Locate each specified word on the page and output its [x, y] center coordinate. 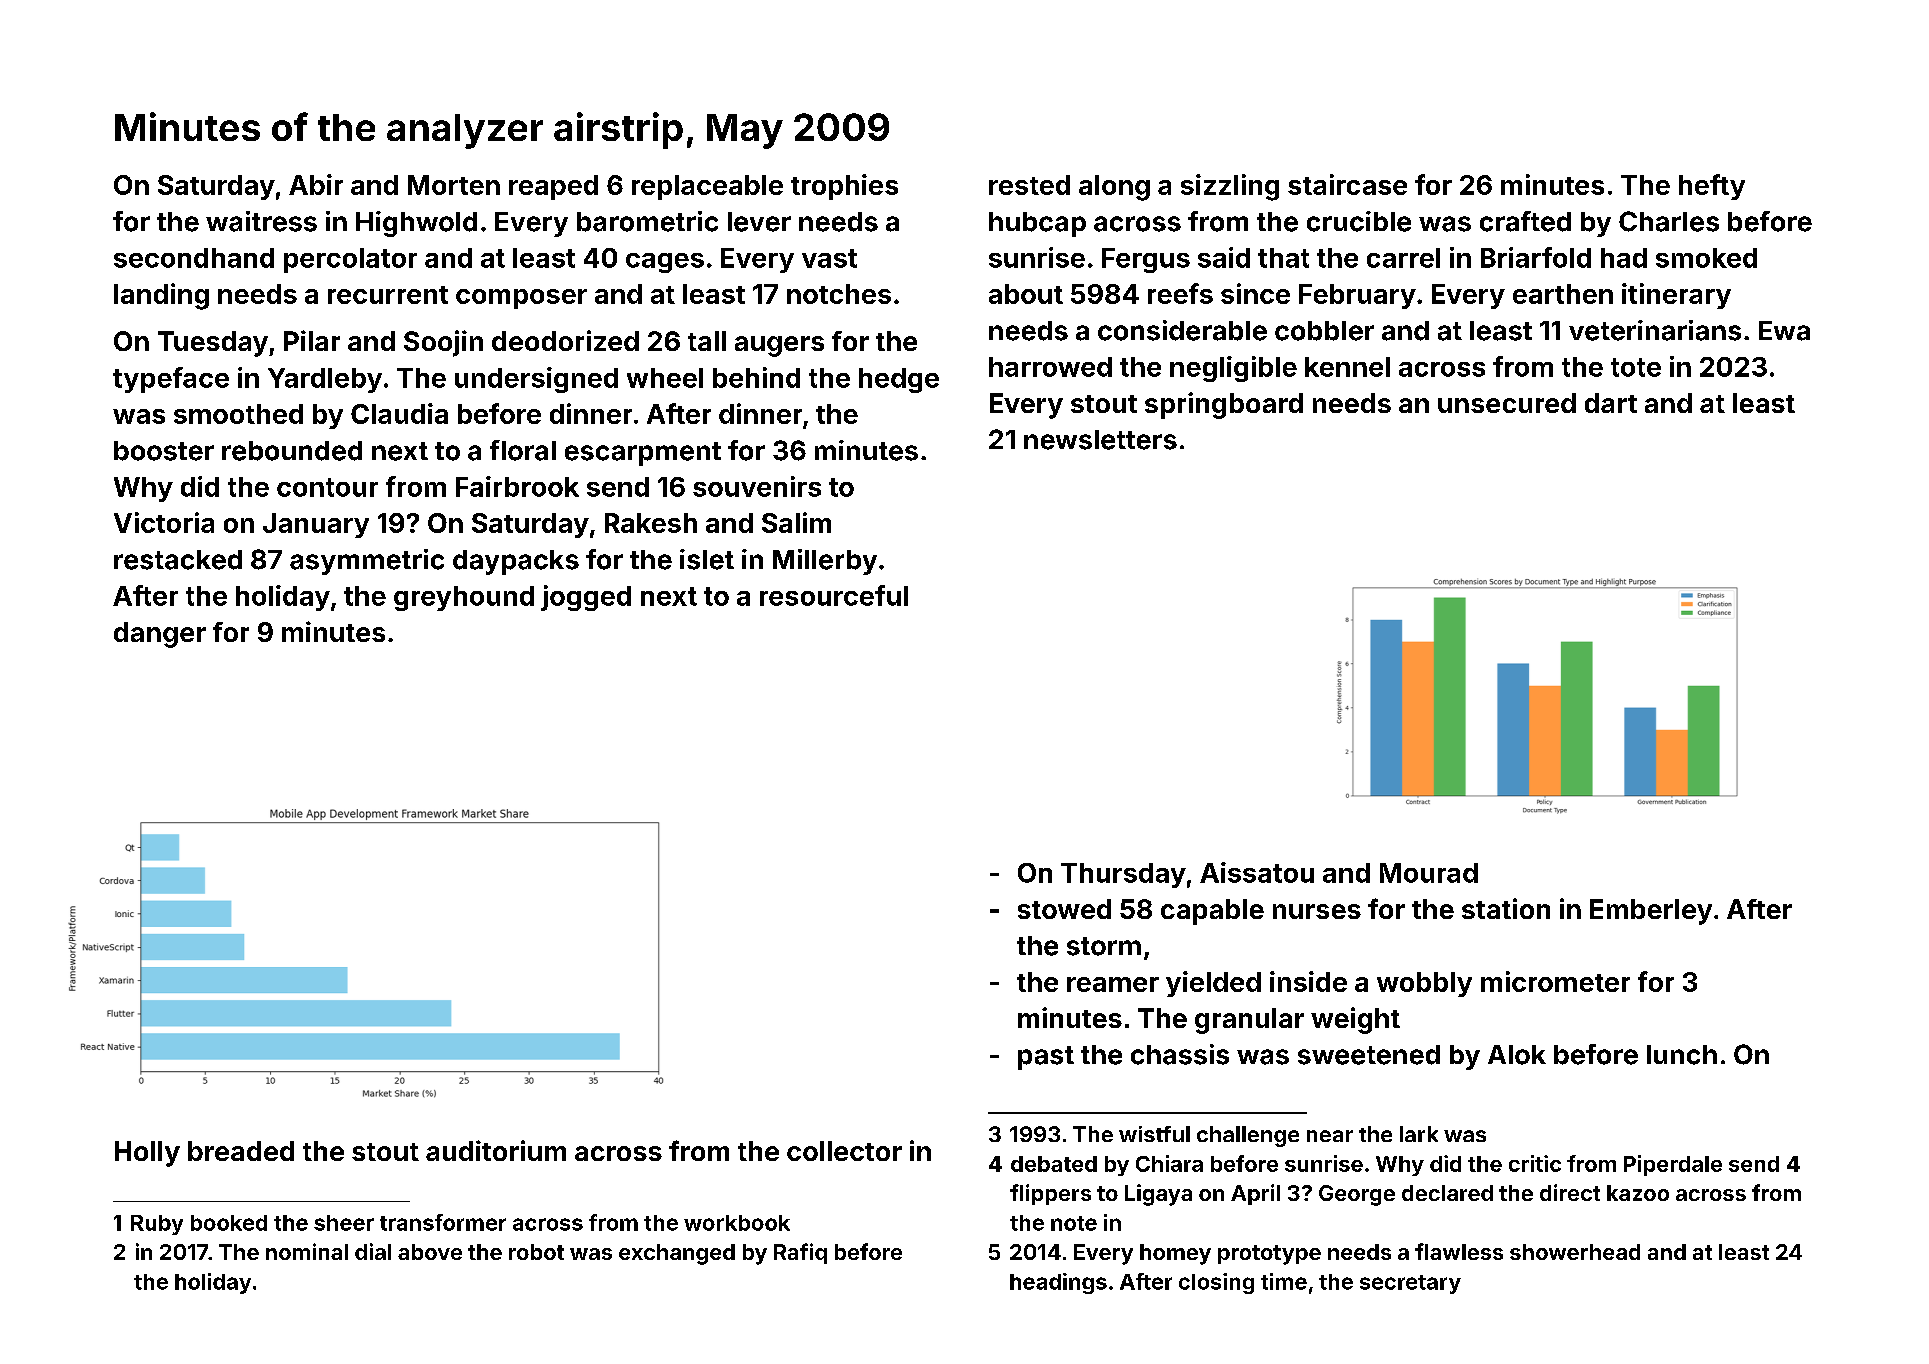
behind [756, 377]
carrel [1403, 258]
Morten [454, 185]
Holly [147, 1154]
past [1046, 1058]
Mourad [1429, 873]
